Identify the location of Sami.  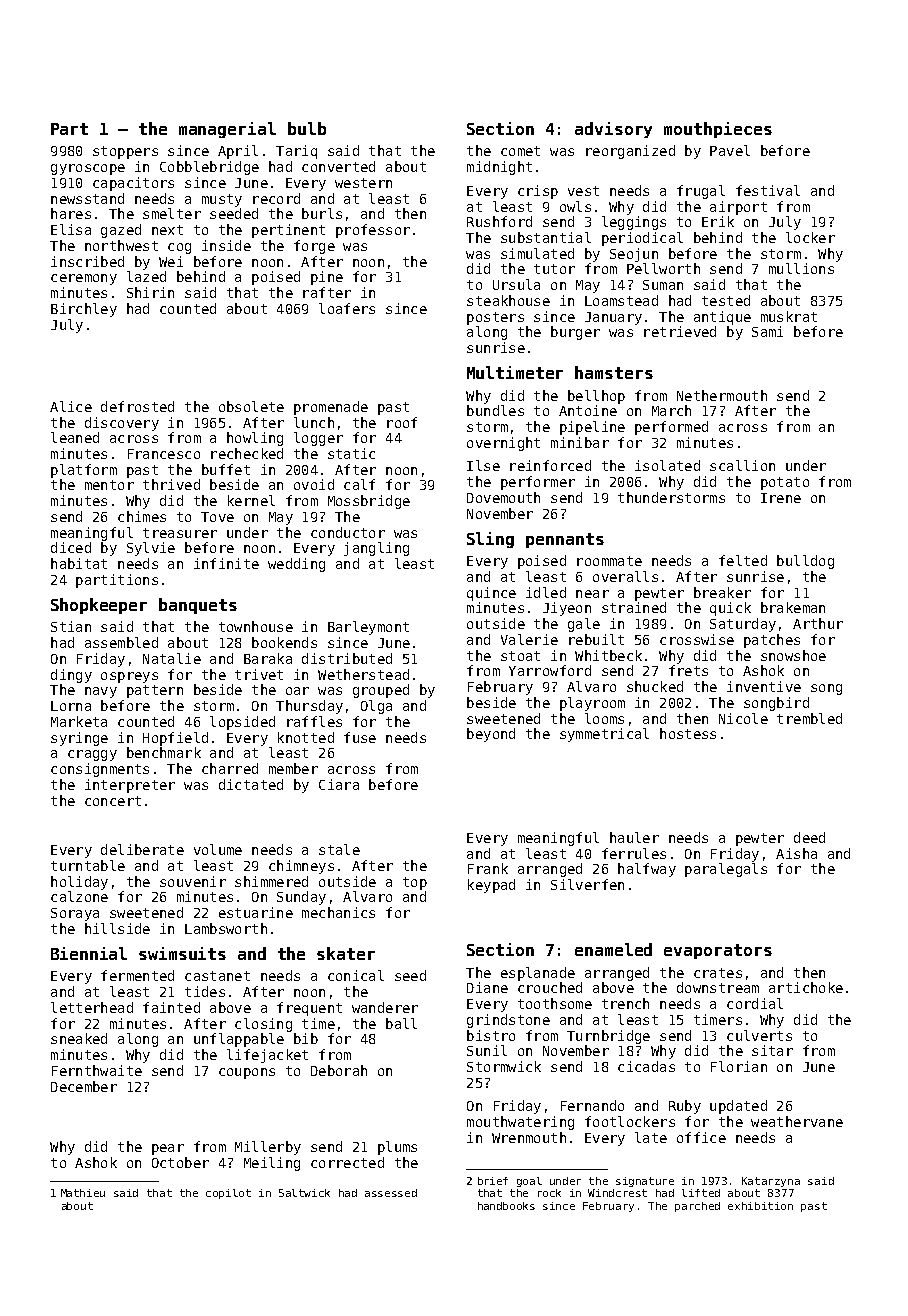
(767, 331).
